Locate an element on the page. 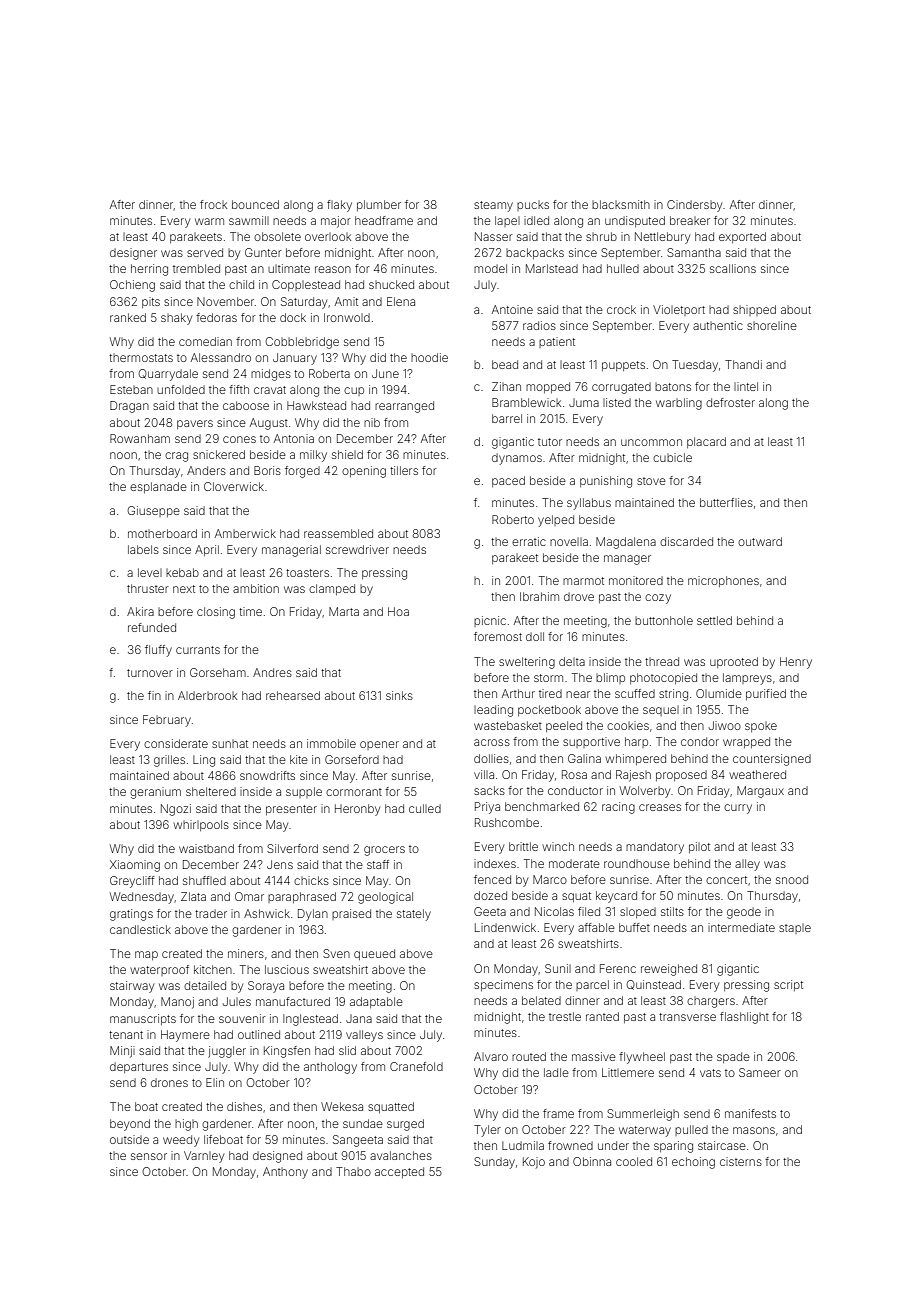 This document has width=924, height=1314. radios is located at coordinates (539, 325).
